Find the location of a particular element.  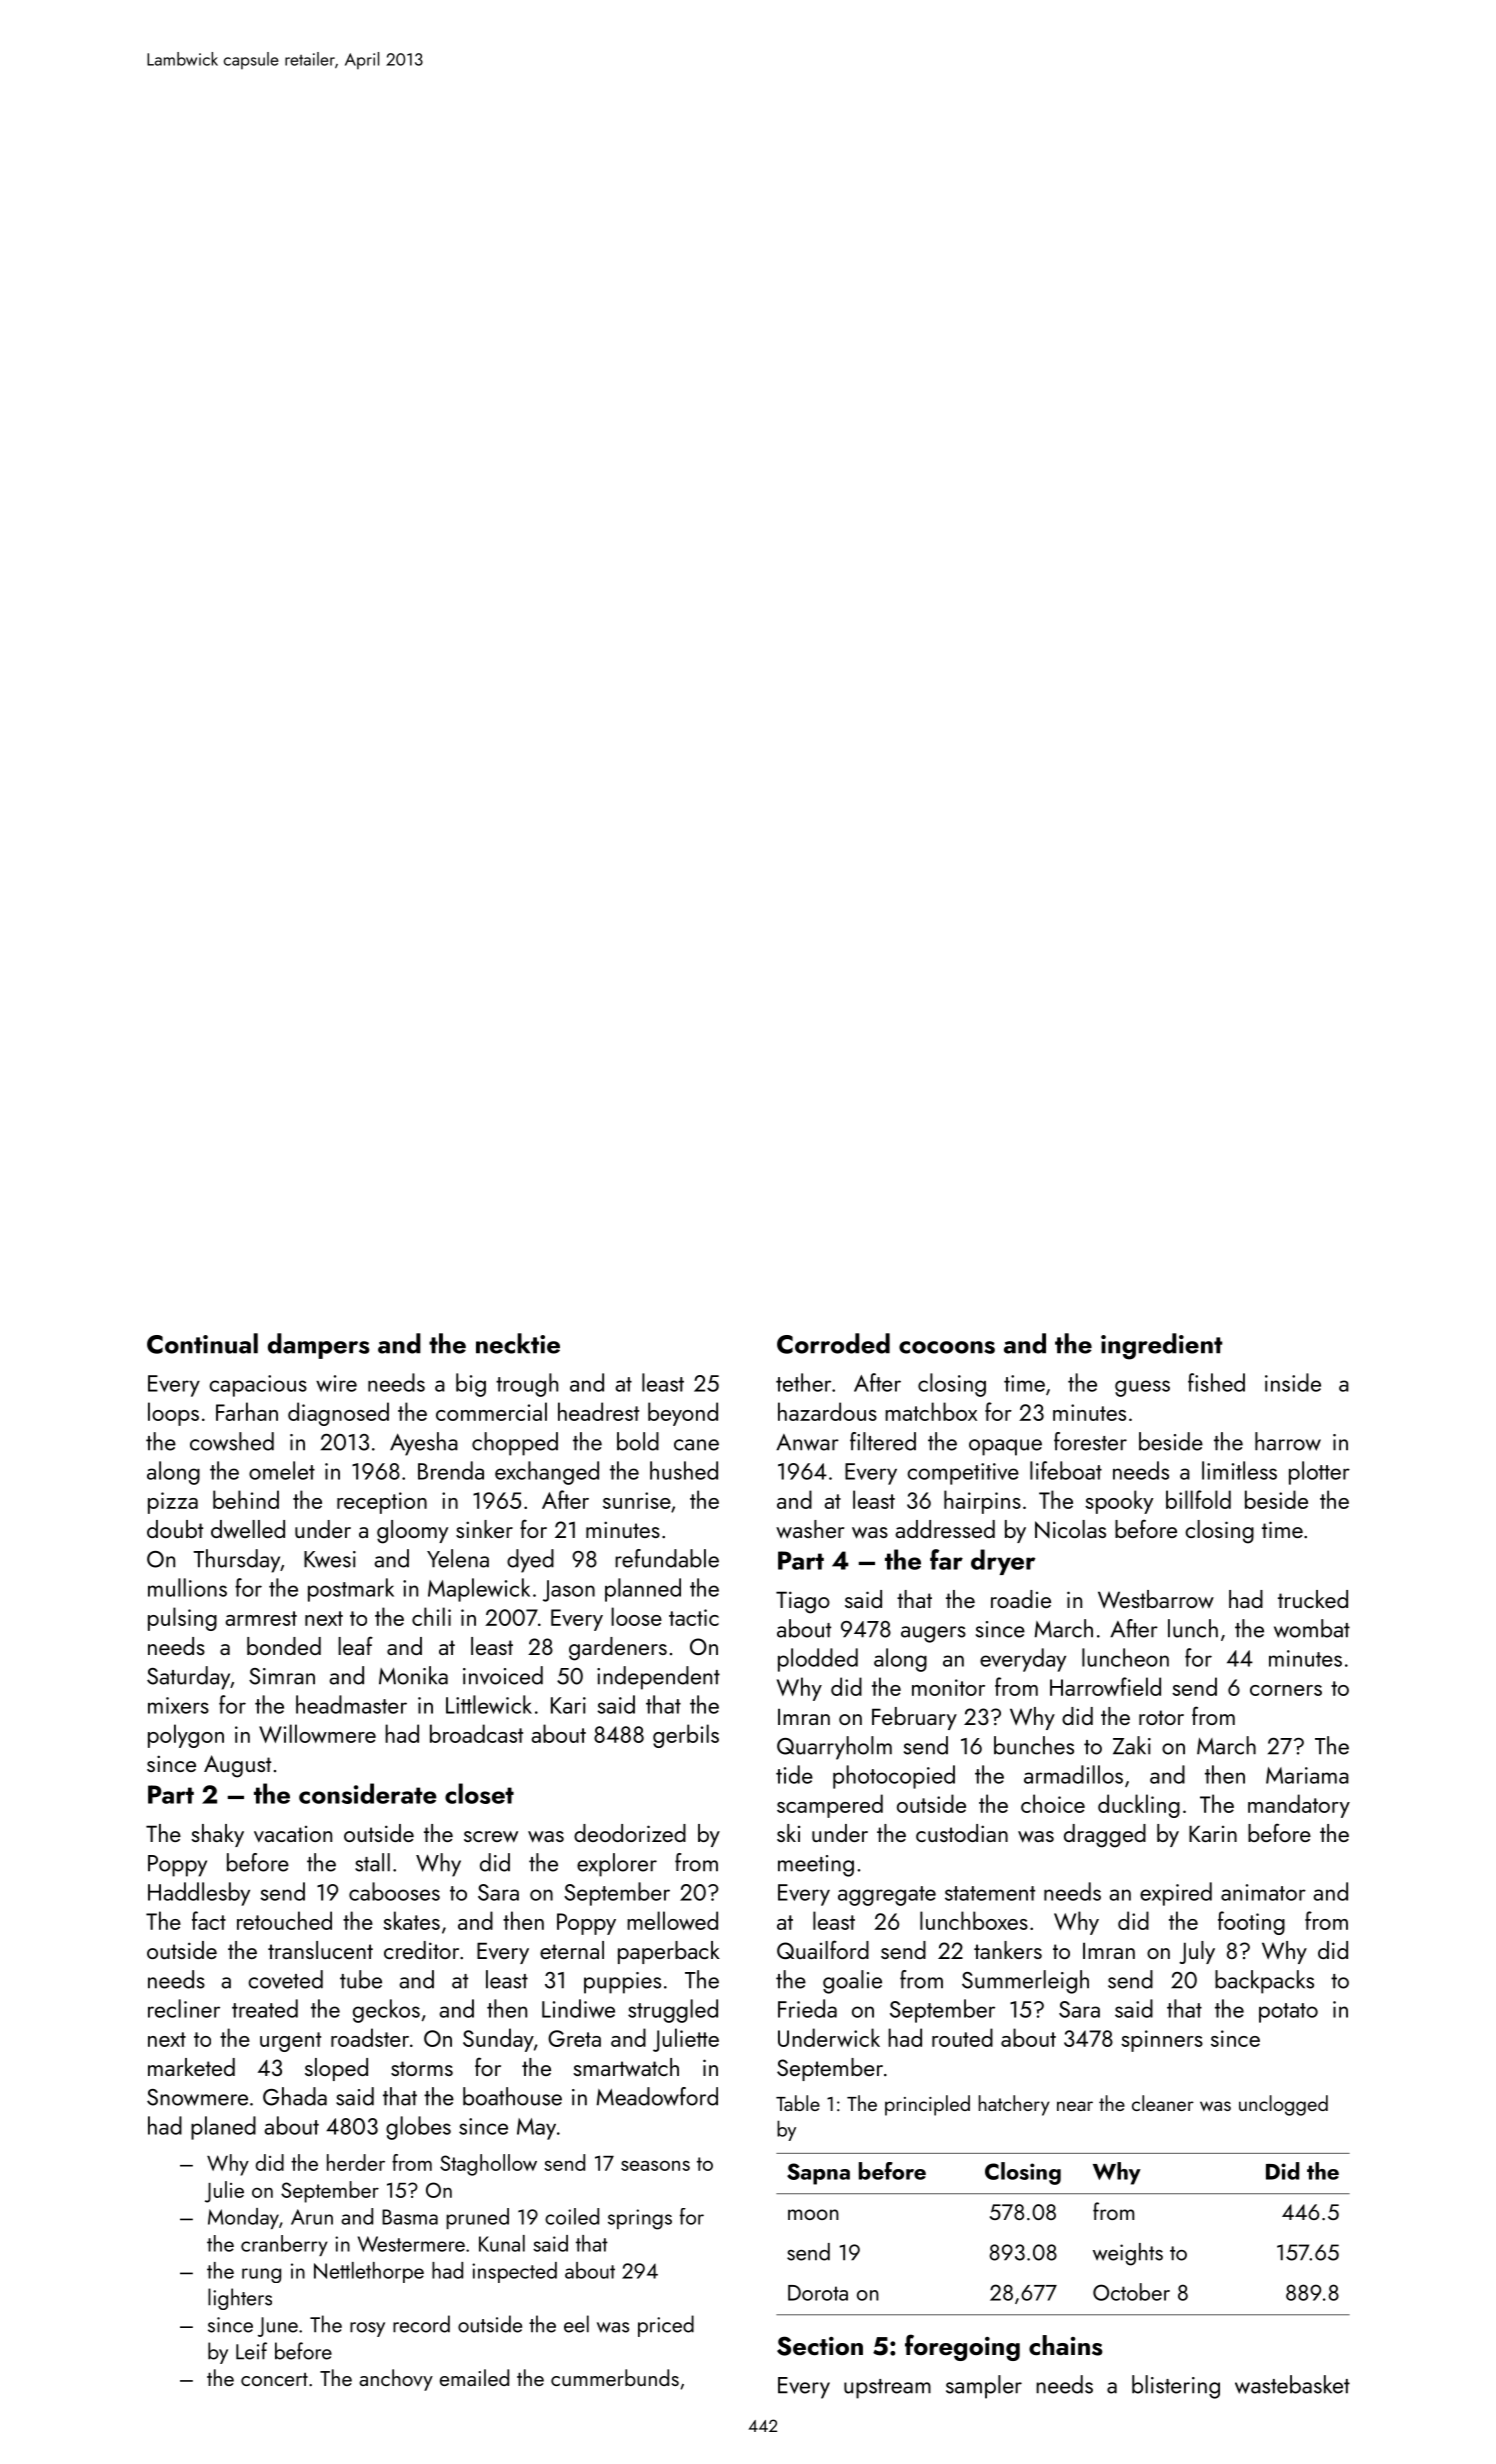

pizza is located at coordinates (173, 1503).
